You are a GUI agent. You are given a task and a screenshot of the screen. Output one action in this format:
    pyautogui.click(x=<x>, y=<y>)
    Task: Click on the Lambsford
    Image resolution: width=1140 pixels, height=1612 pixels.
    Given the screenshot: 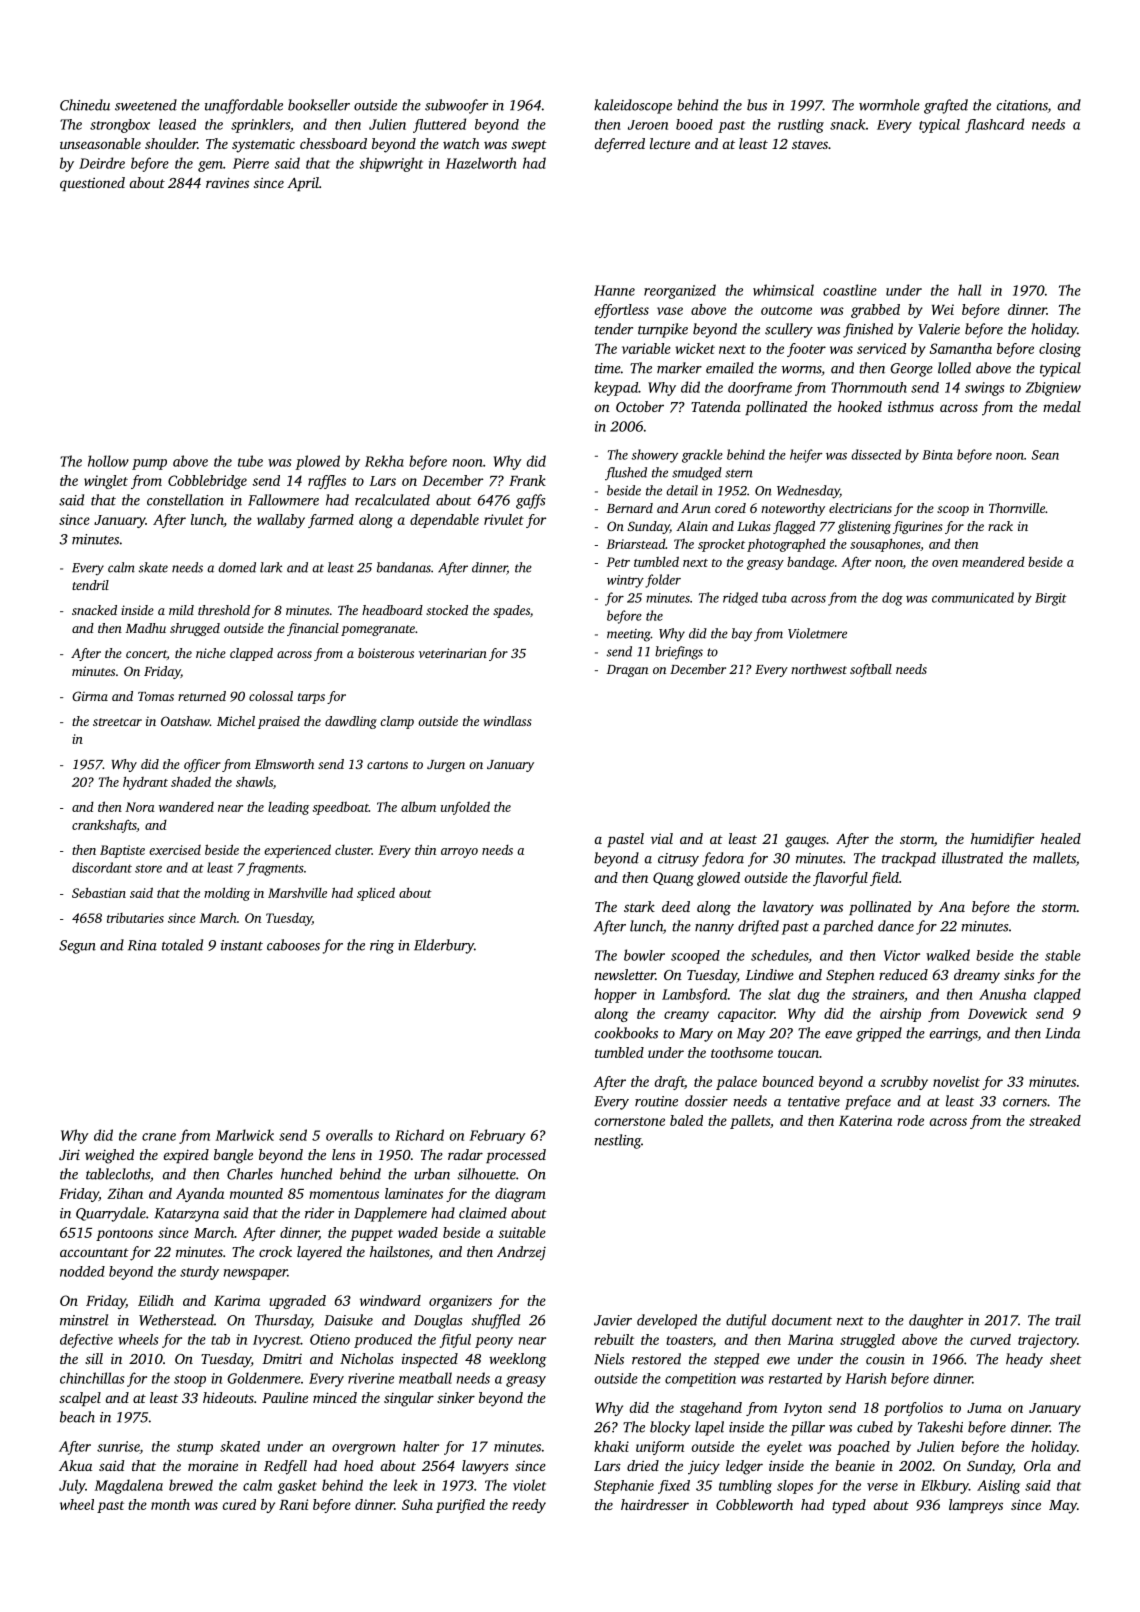 What is the action you would take?
    pyautogui.click(x=694, y=995)
